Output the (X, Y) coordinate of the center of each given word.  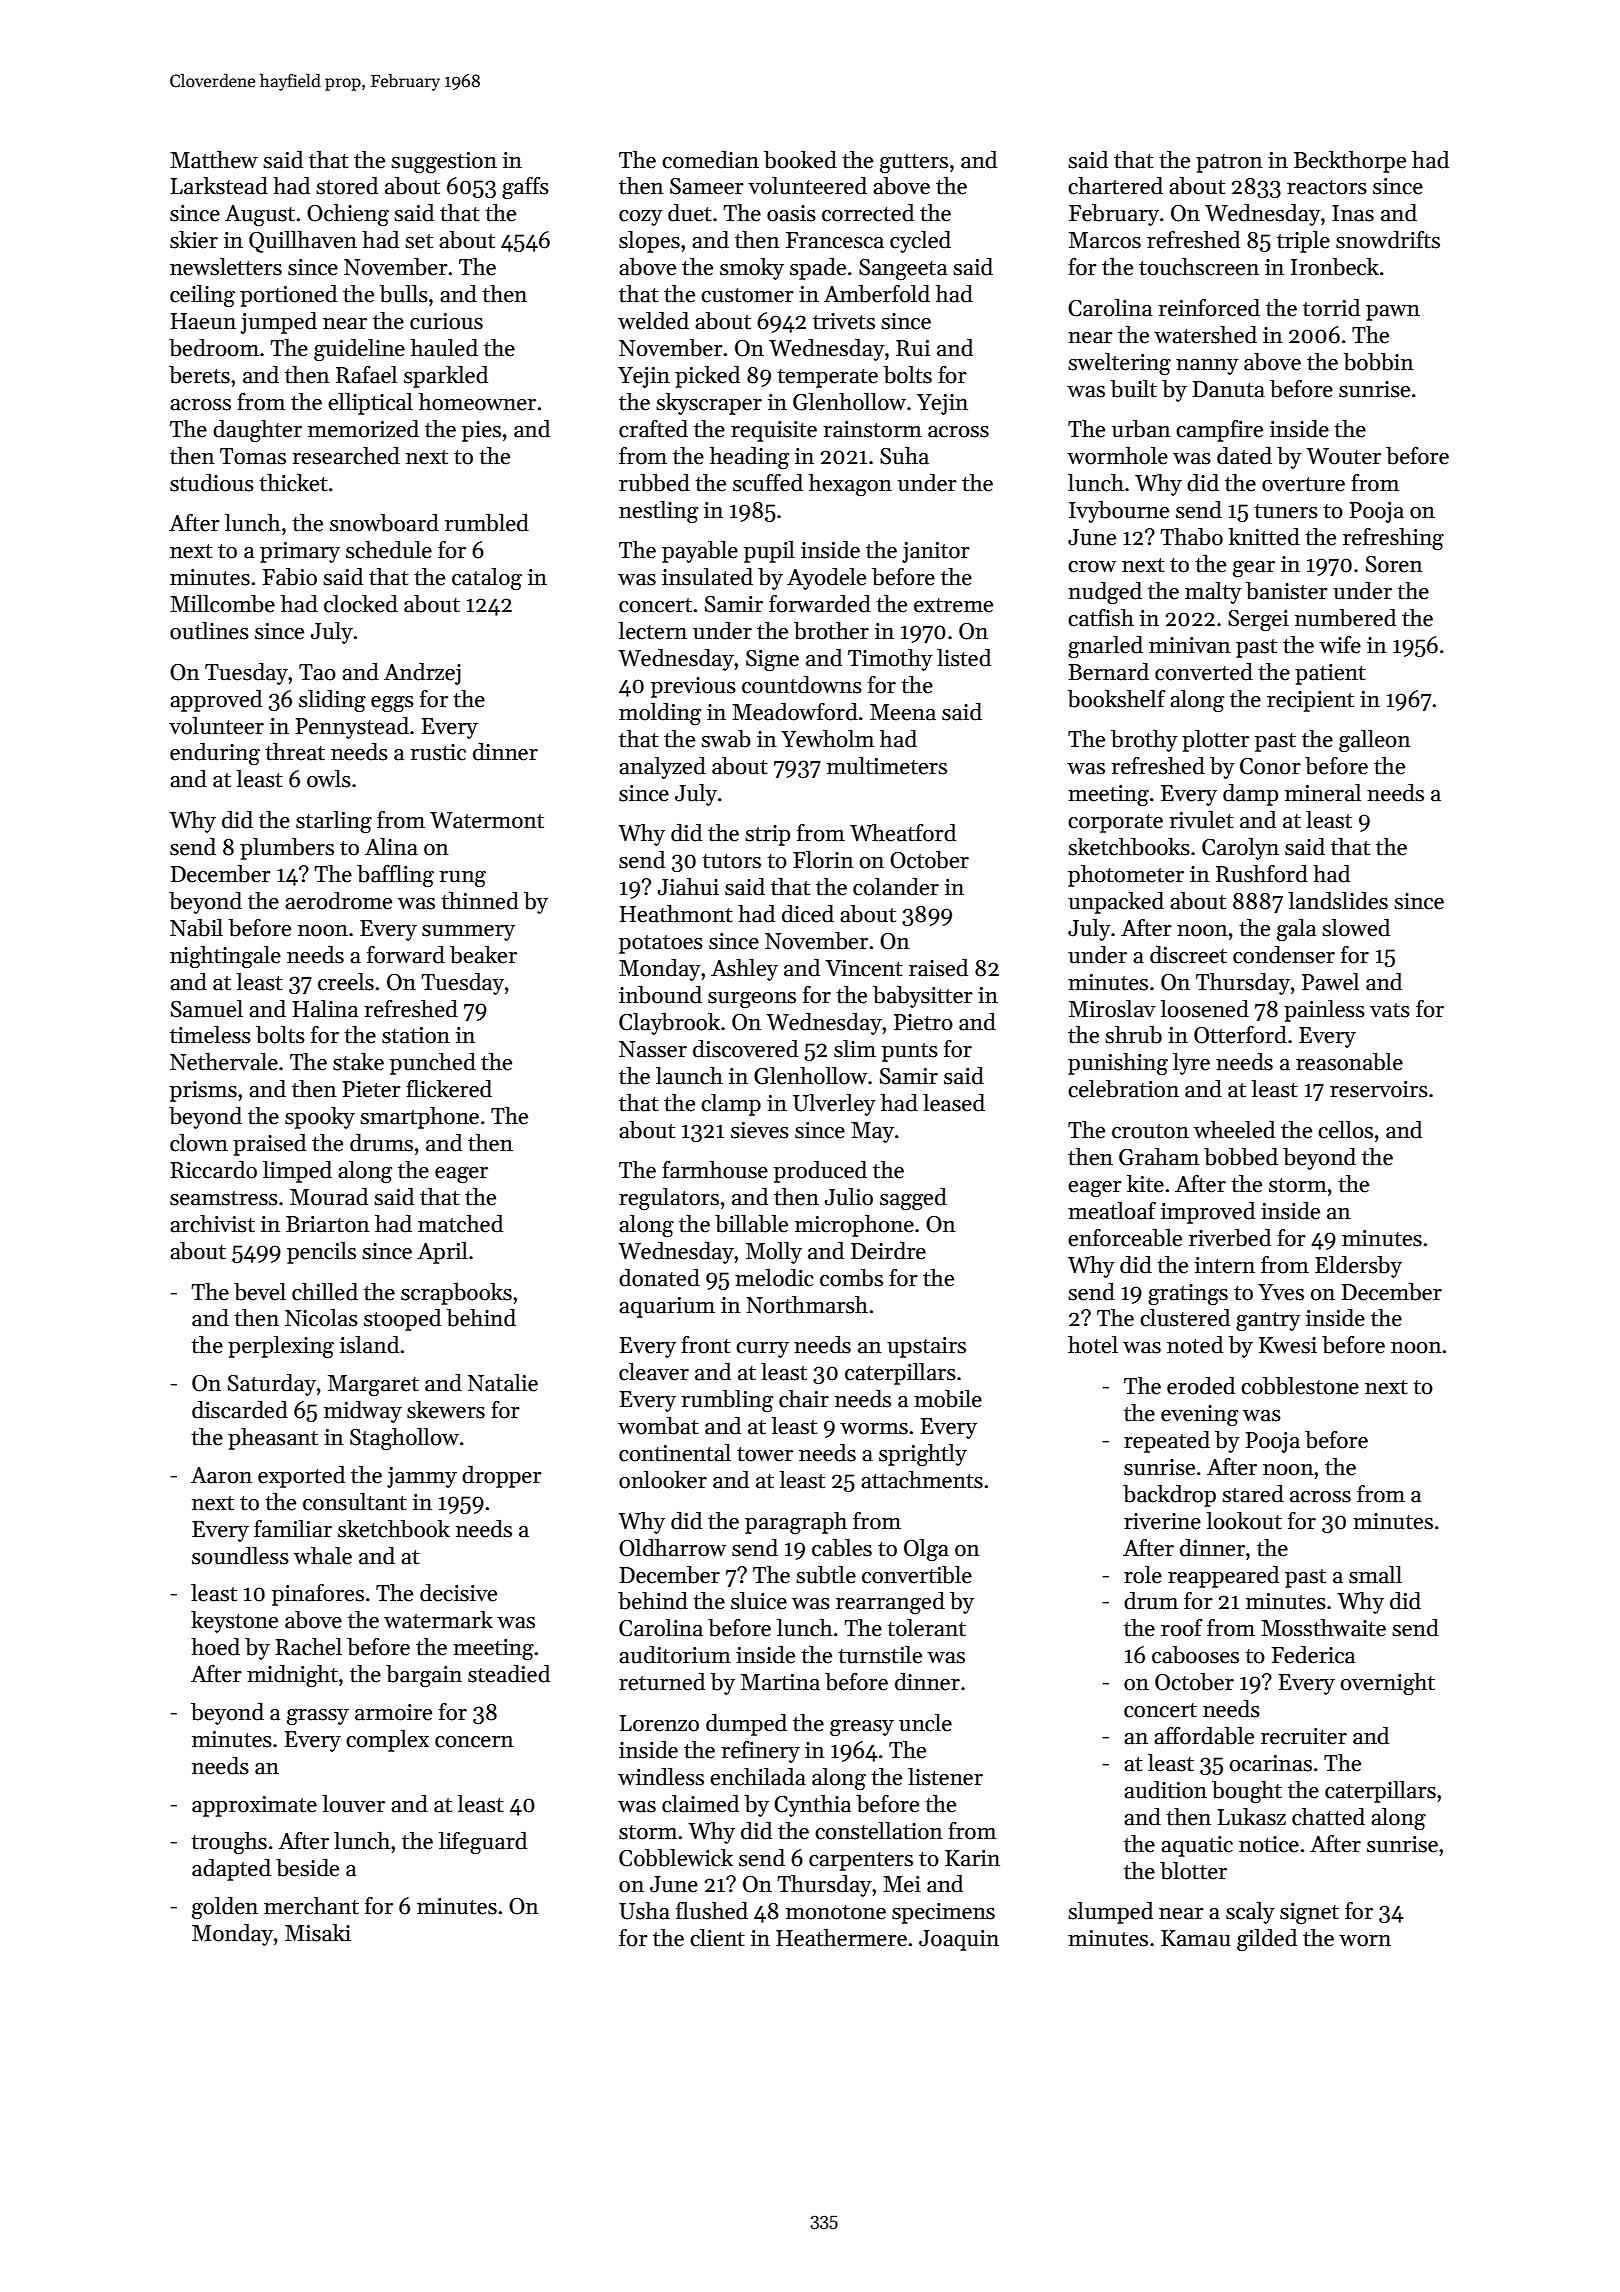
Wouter (1343, 456)
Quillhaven (303, 242)
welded (653, 321)
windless (661, 1777)
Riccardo (213, 1170)
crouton (1150, 1131)
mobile (948, 1399)
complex (387, 1741)
